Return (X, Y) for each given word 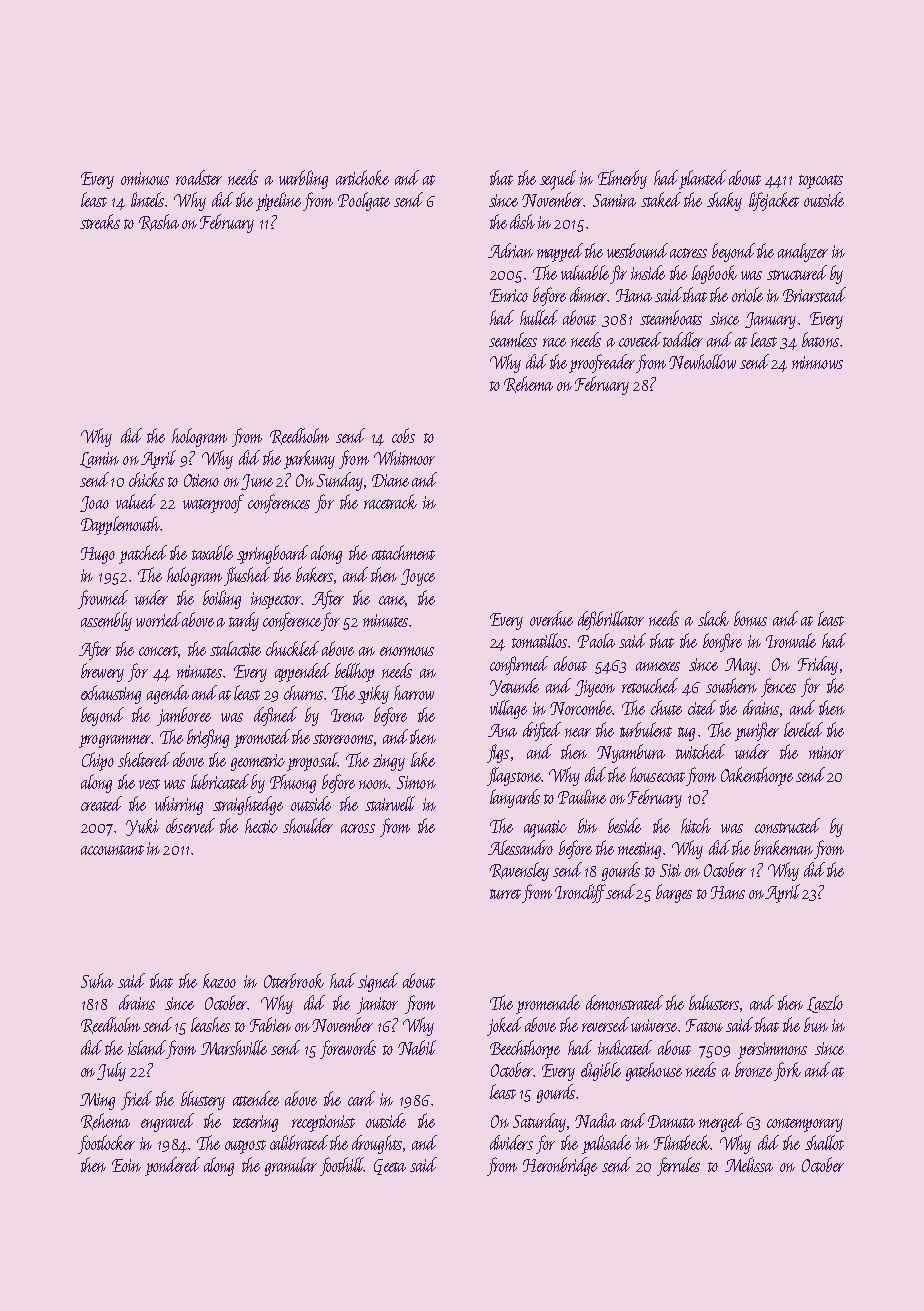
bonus (750, 618)
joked (504, 1026)
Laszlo (825, 1004)
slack (713, 618)
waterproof (213, 503)
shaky (724, 201)
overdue (551, 618)
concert (159, 652)
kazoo (219, 980)
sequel (558, 180)
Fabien (270, 1024)
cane (392, 600)
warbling (303, 179)
